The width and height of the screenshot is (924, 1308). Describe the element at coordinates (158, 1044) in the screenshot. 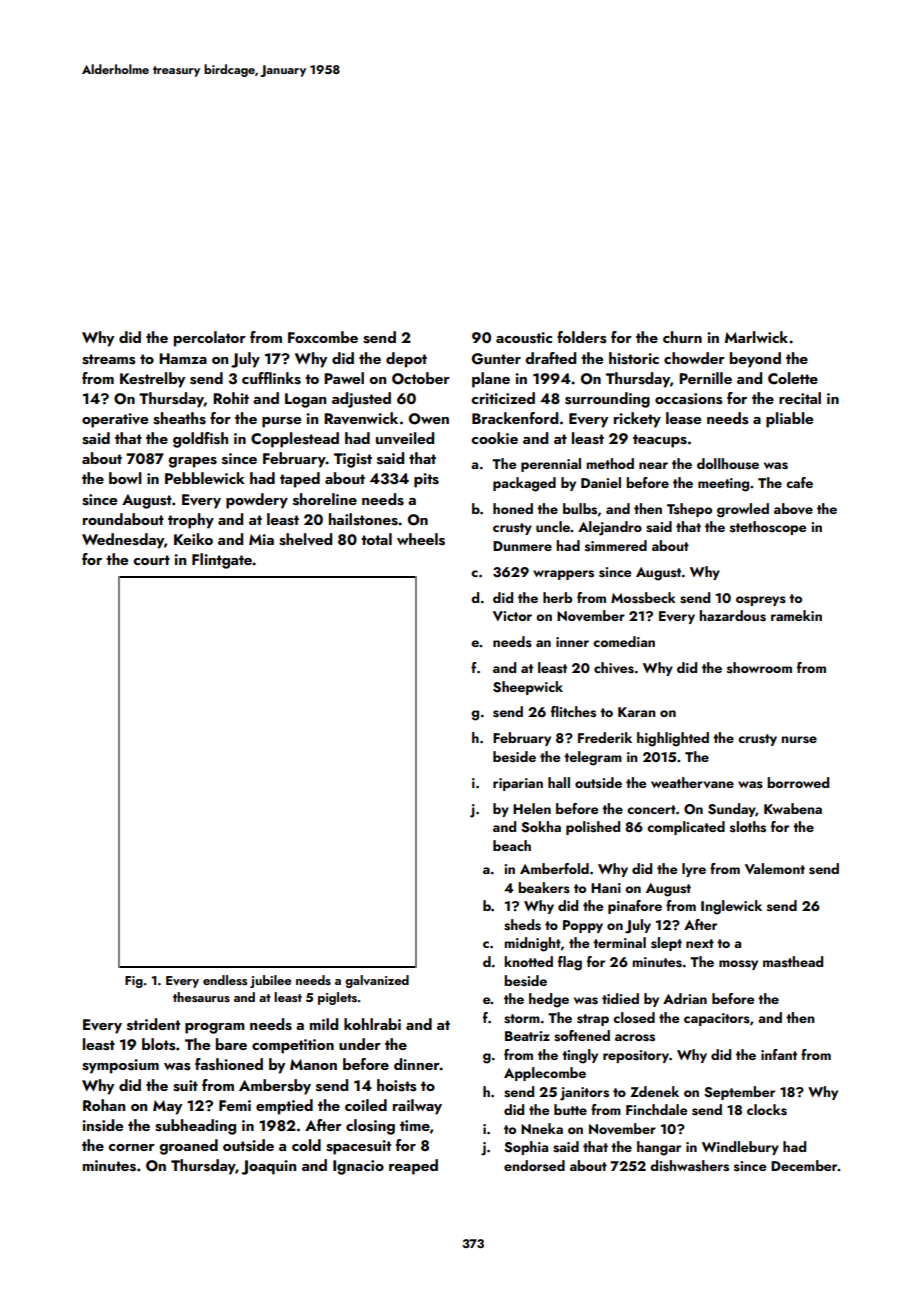

I see `blots` at that location.
